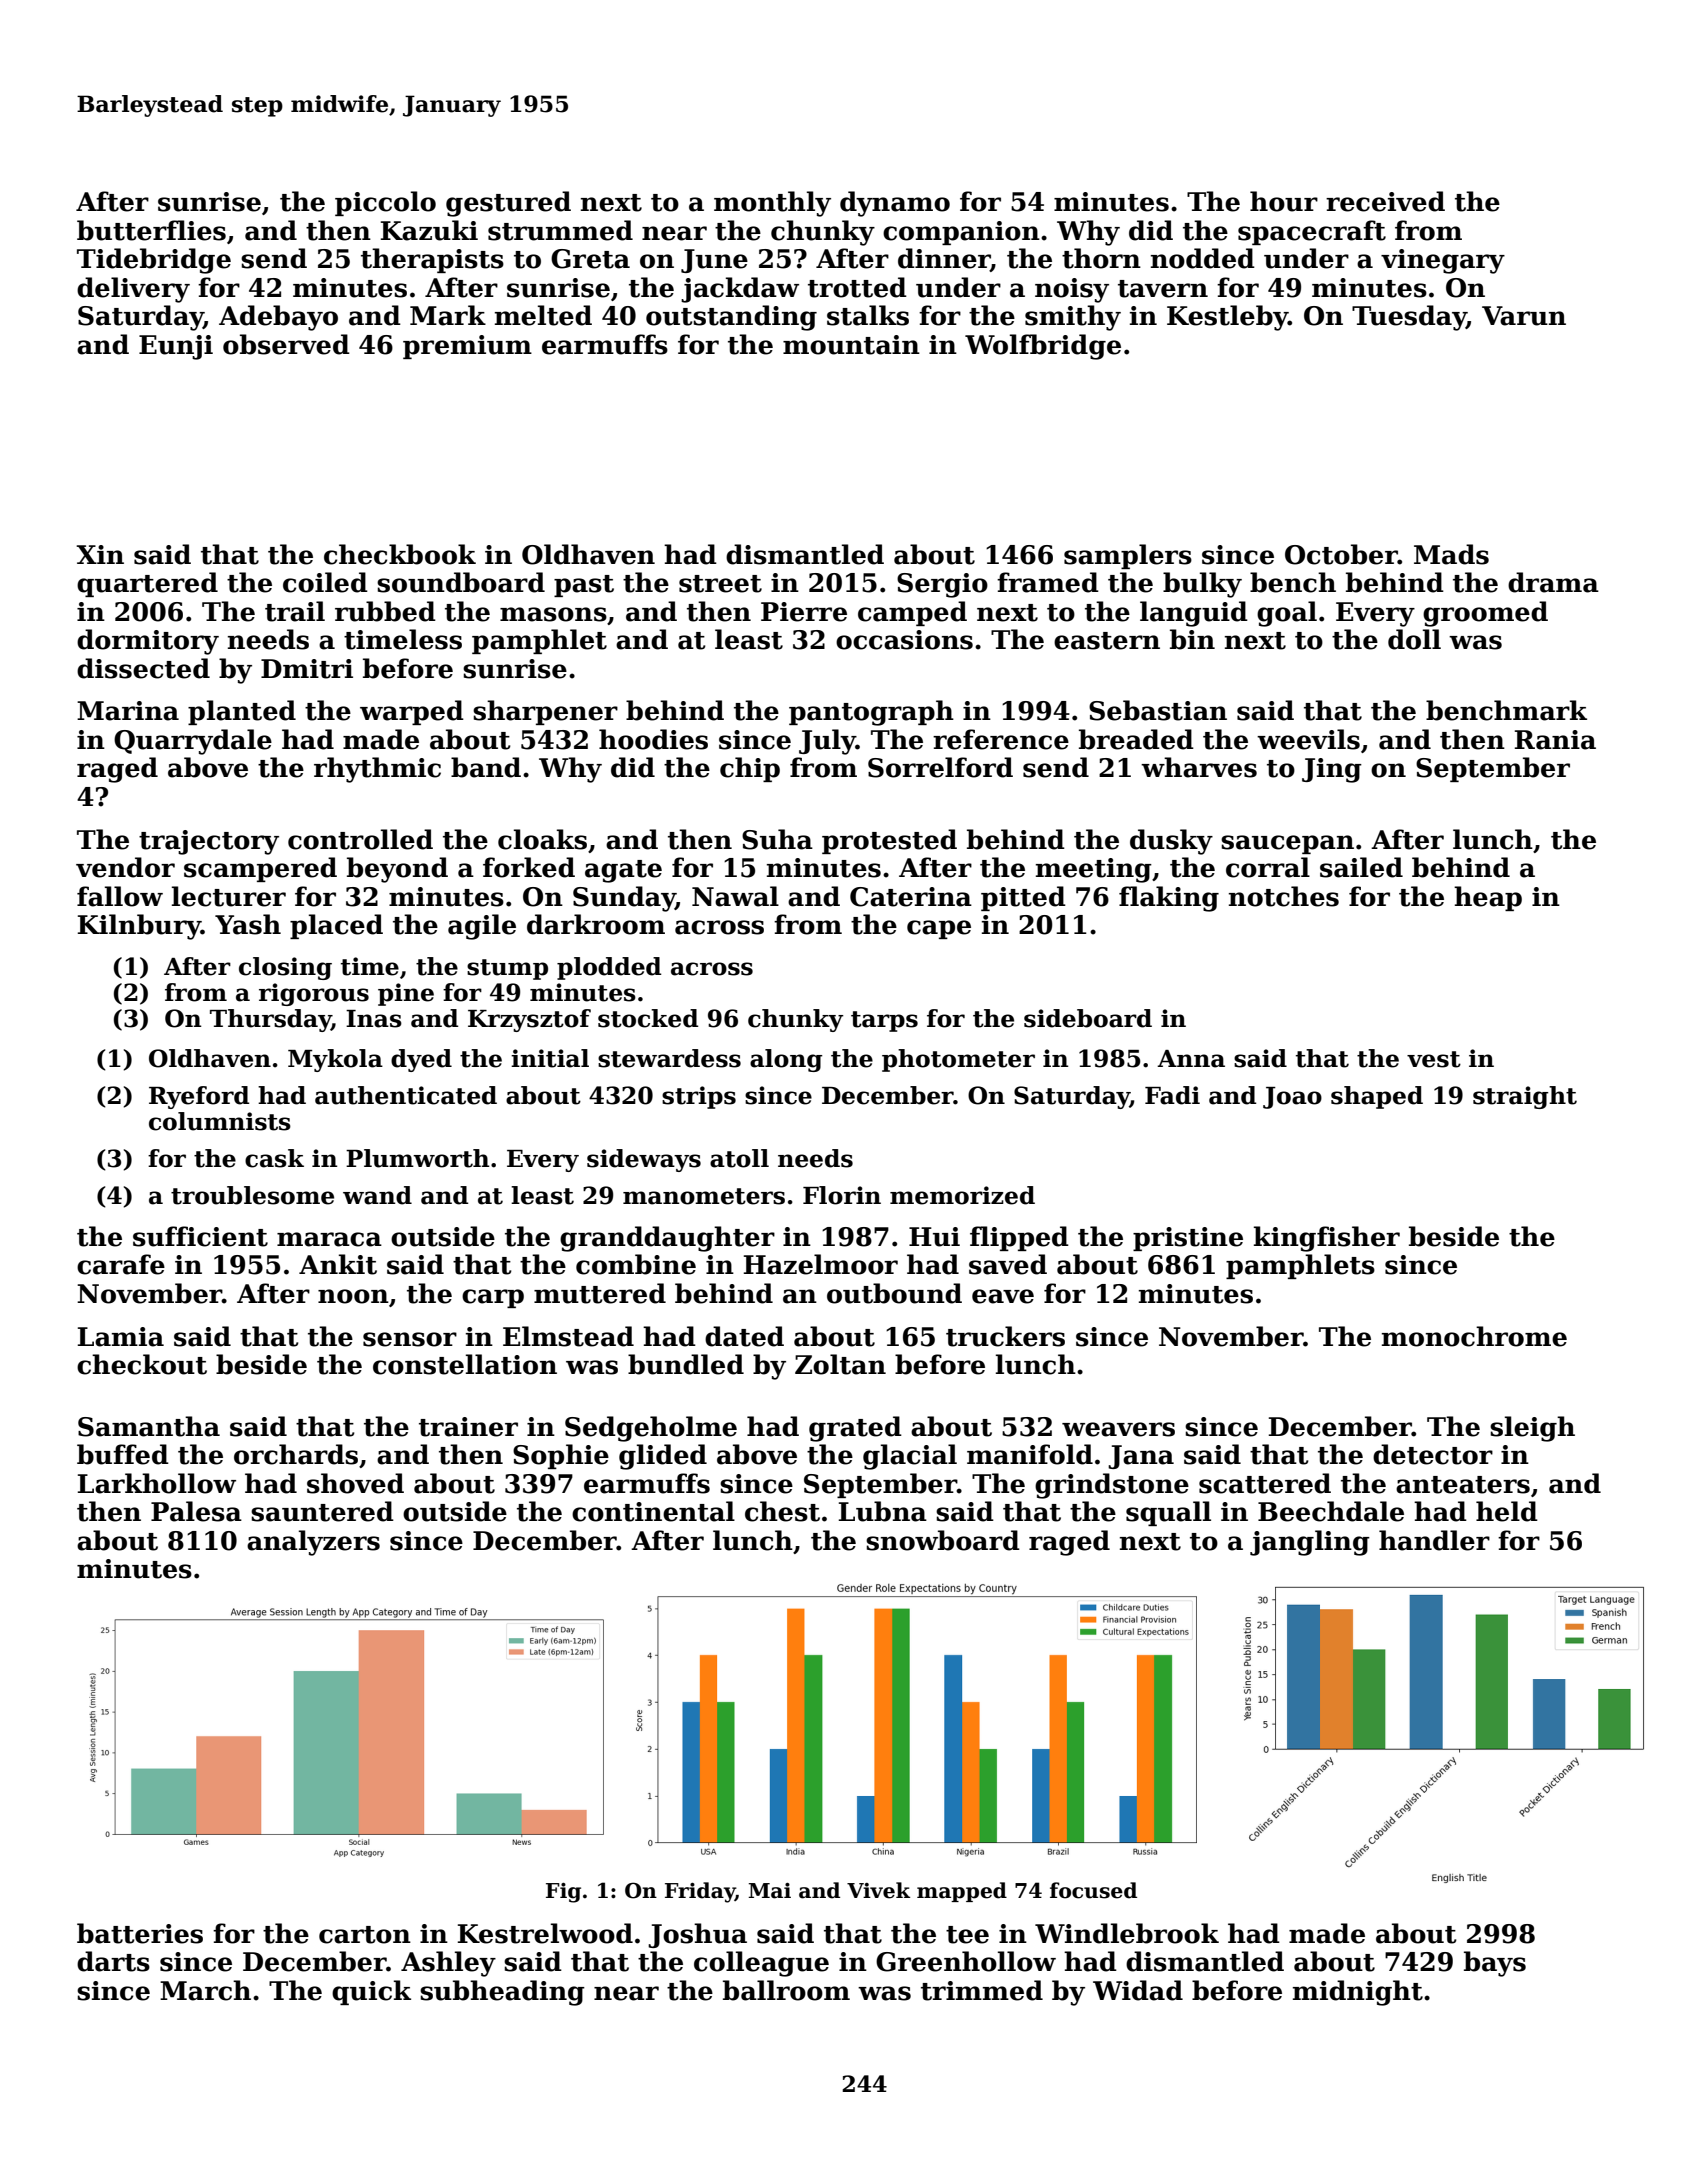 Image resolution: width=1683 pixels, height=2178 pixels. What do you see at coordinates (1474, 1336) in the screenshot?
I see `monochrome` at bounding box center [1474, 1336].
